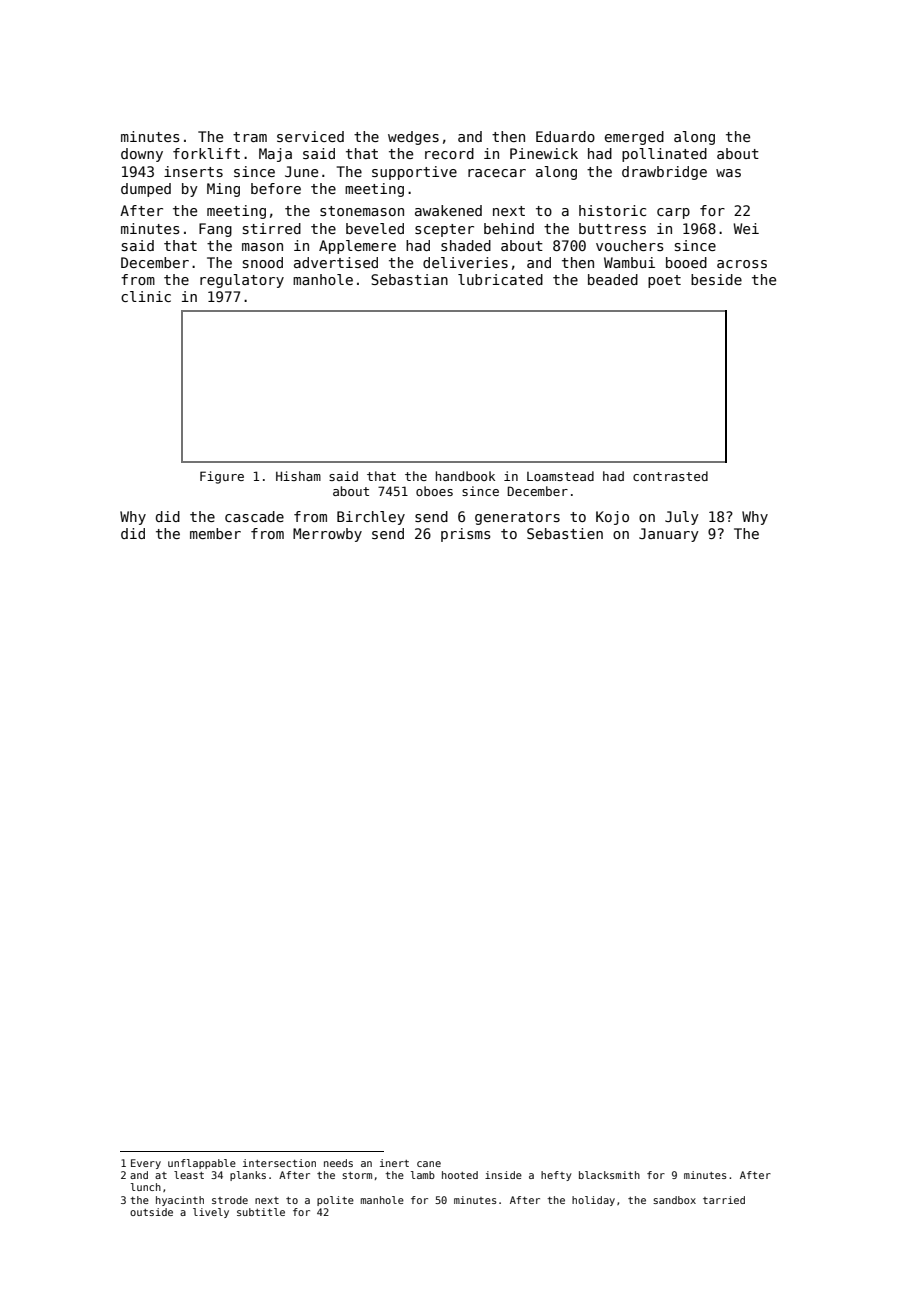  I want to click on Merrowby, so click(327, 535).
